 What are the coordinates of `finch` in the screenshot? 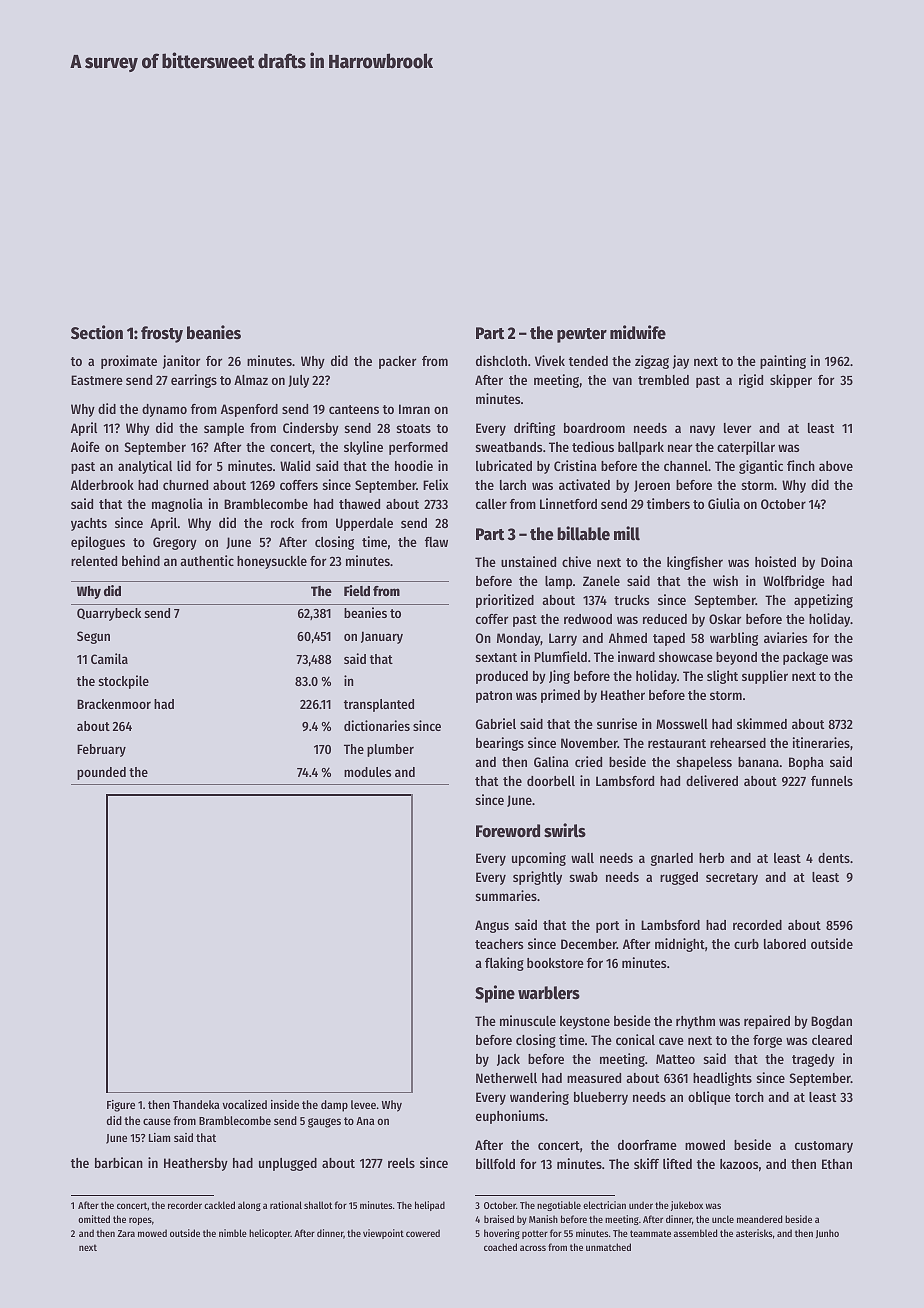 It's located at (801, 465).
